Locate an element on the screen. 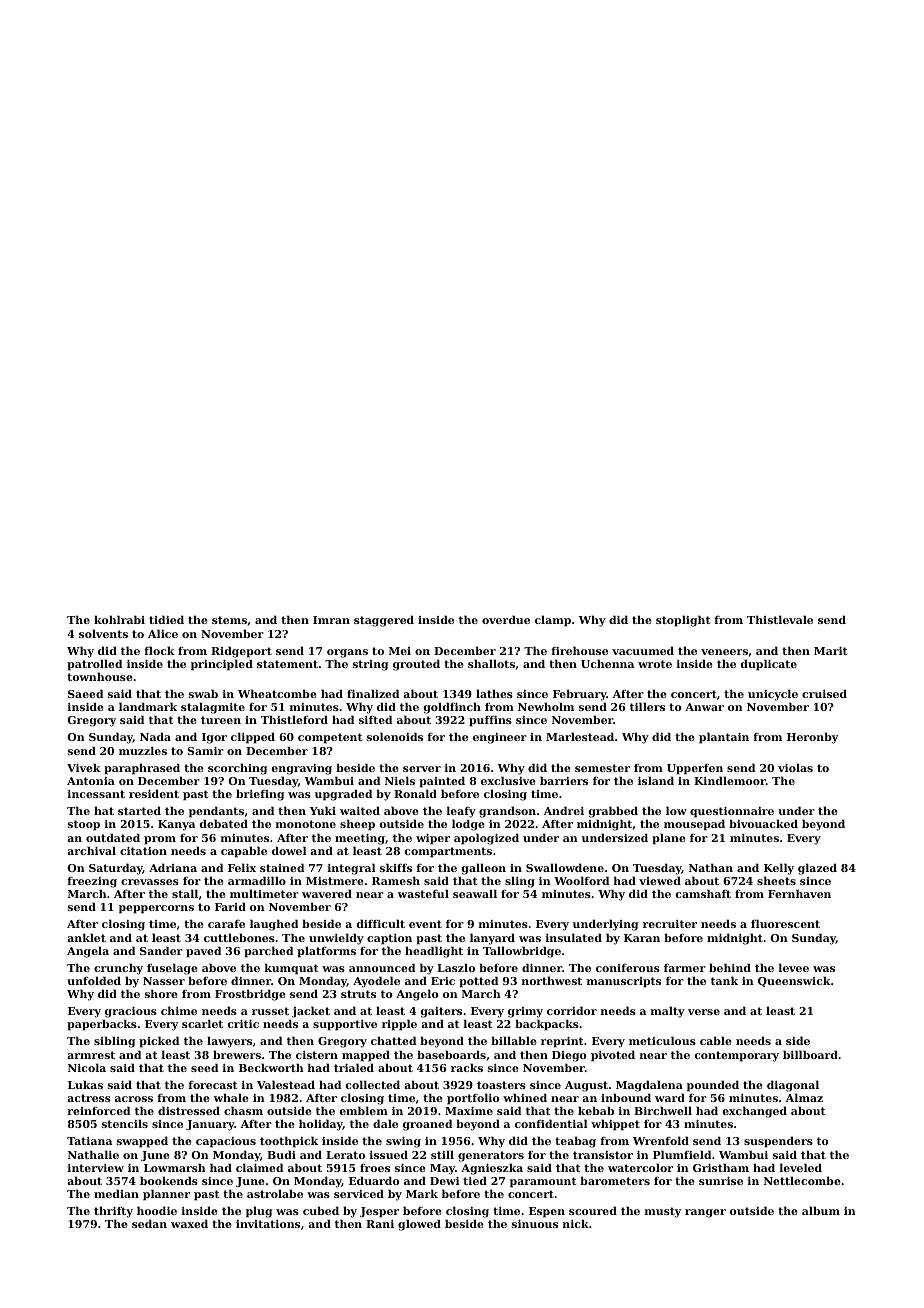  behind is located at coordinates (730, 967).
